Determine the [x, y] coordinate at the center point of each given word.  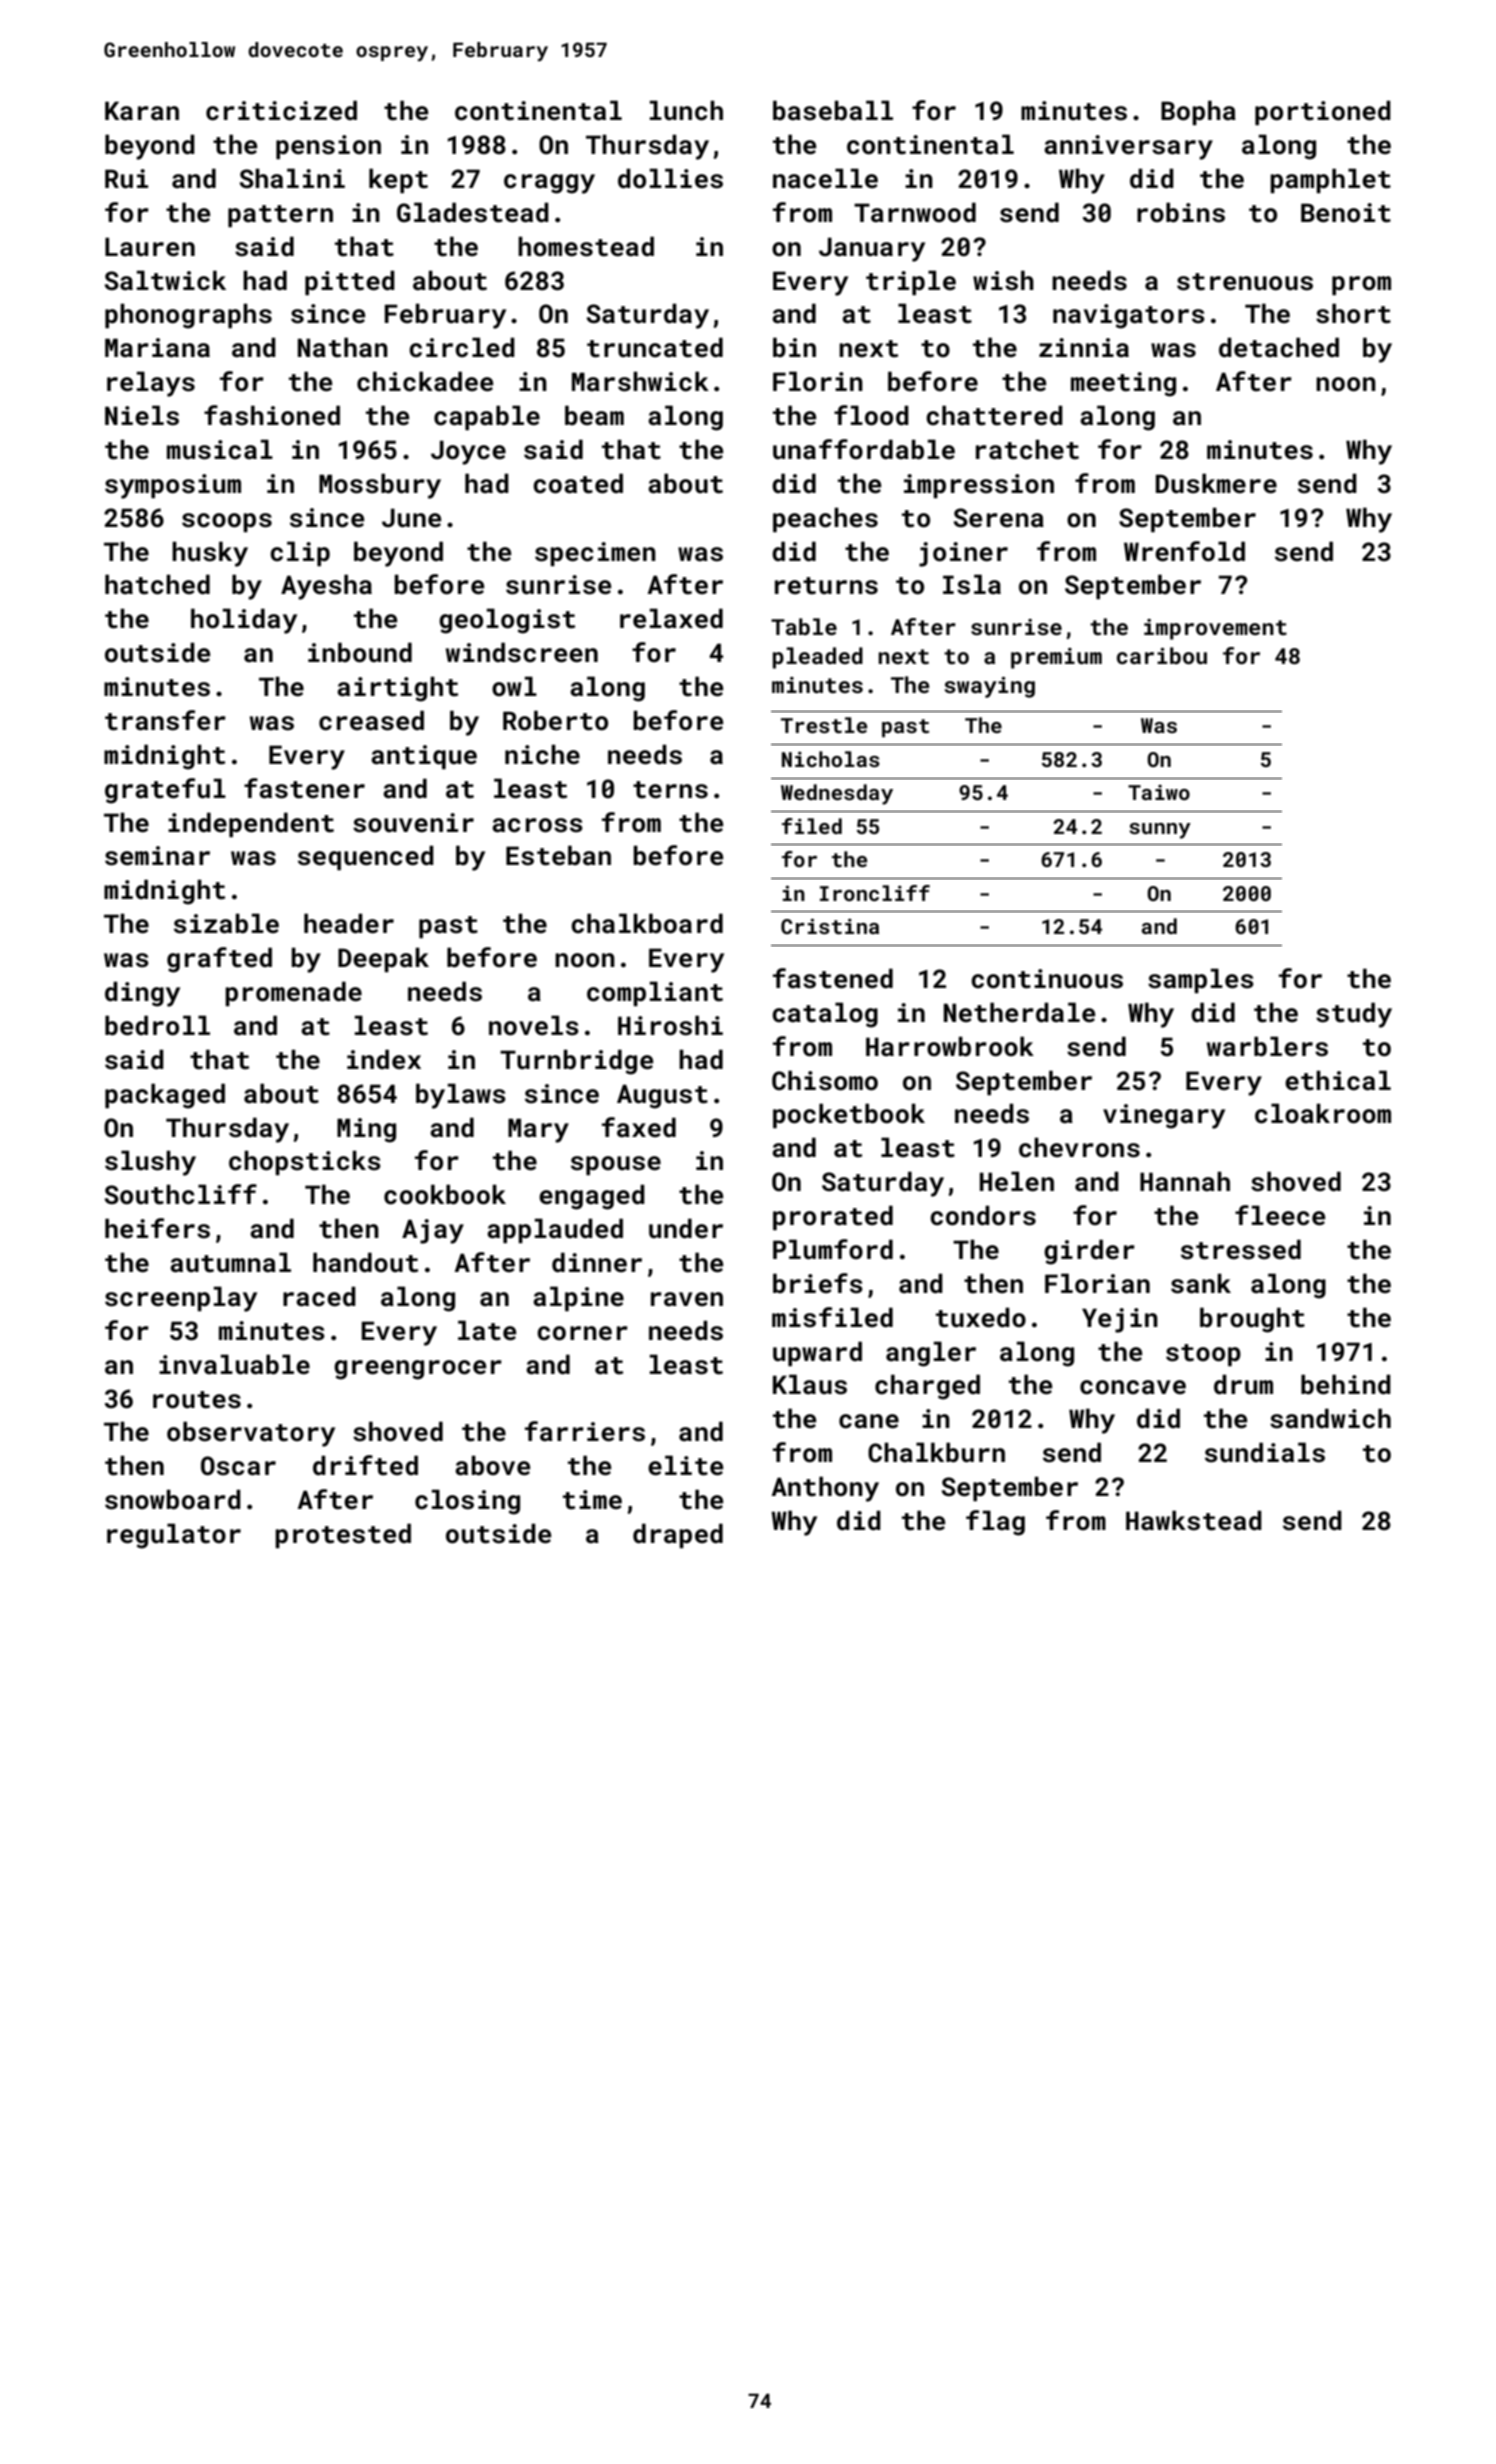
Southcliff [181, 1194]
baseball [833, 110]
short [1353, 313]
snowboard [173, 1499]
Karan [142, 111]
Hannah [1185, 1181]
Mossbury [380, 486]
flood [871, 415]
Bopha [1198, 112]
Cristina [830, 926]
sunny [1160, 831]
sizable [226, 923]
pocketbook [849, 1115]
